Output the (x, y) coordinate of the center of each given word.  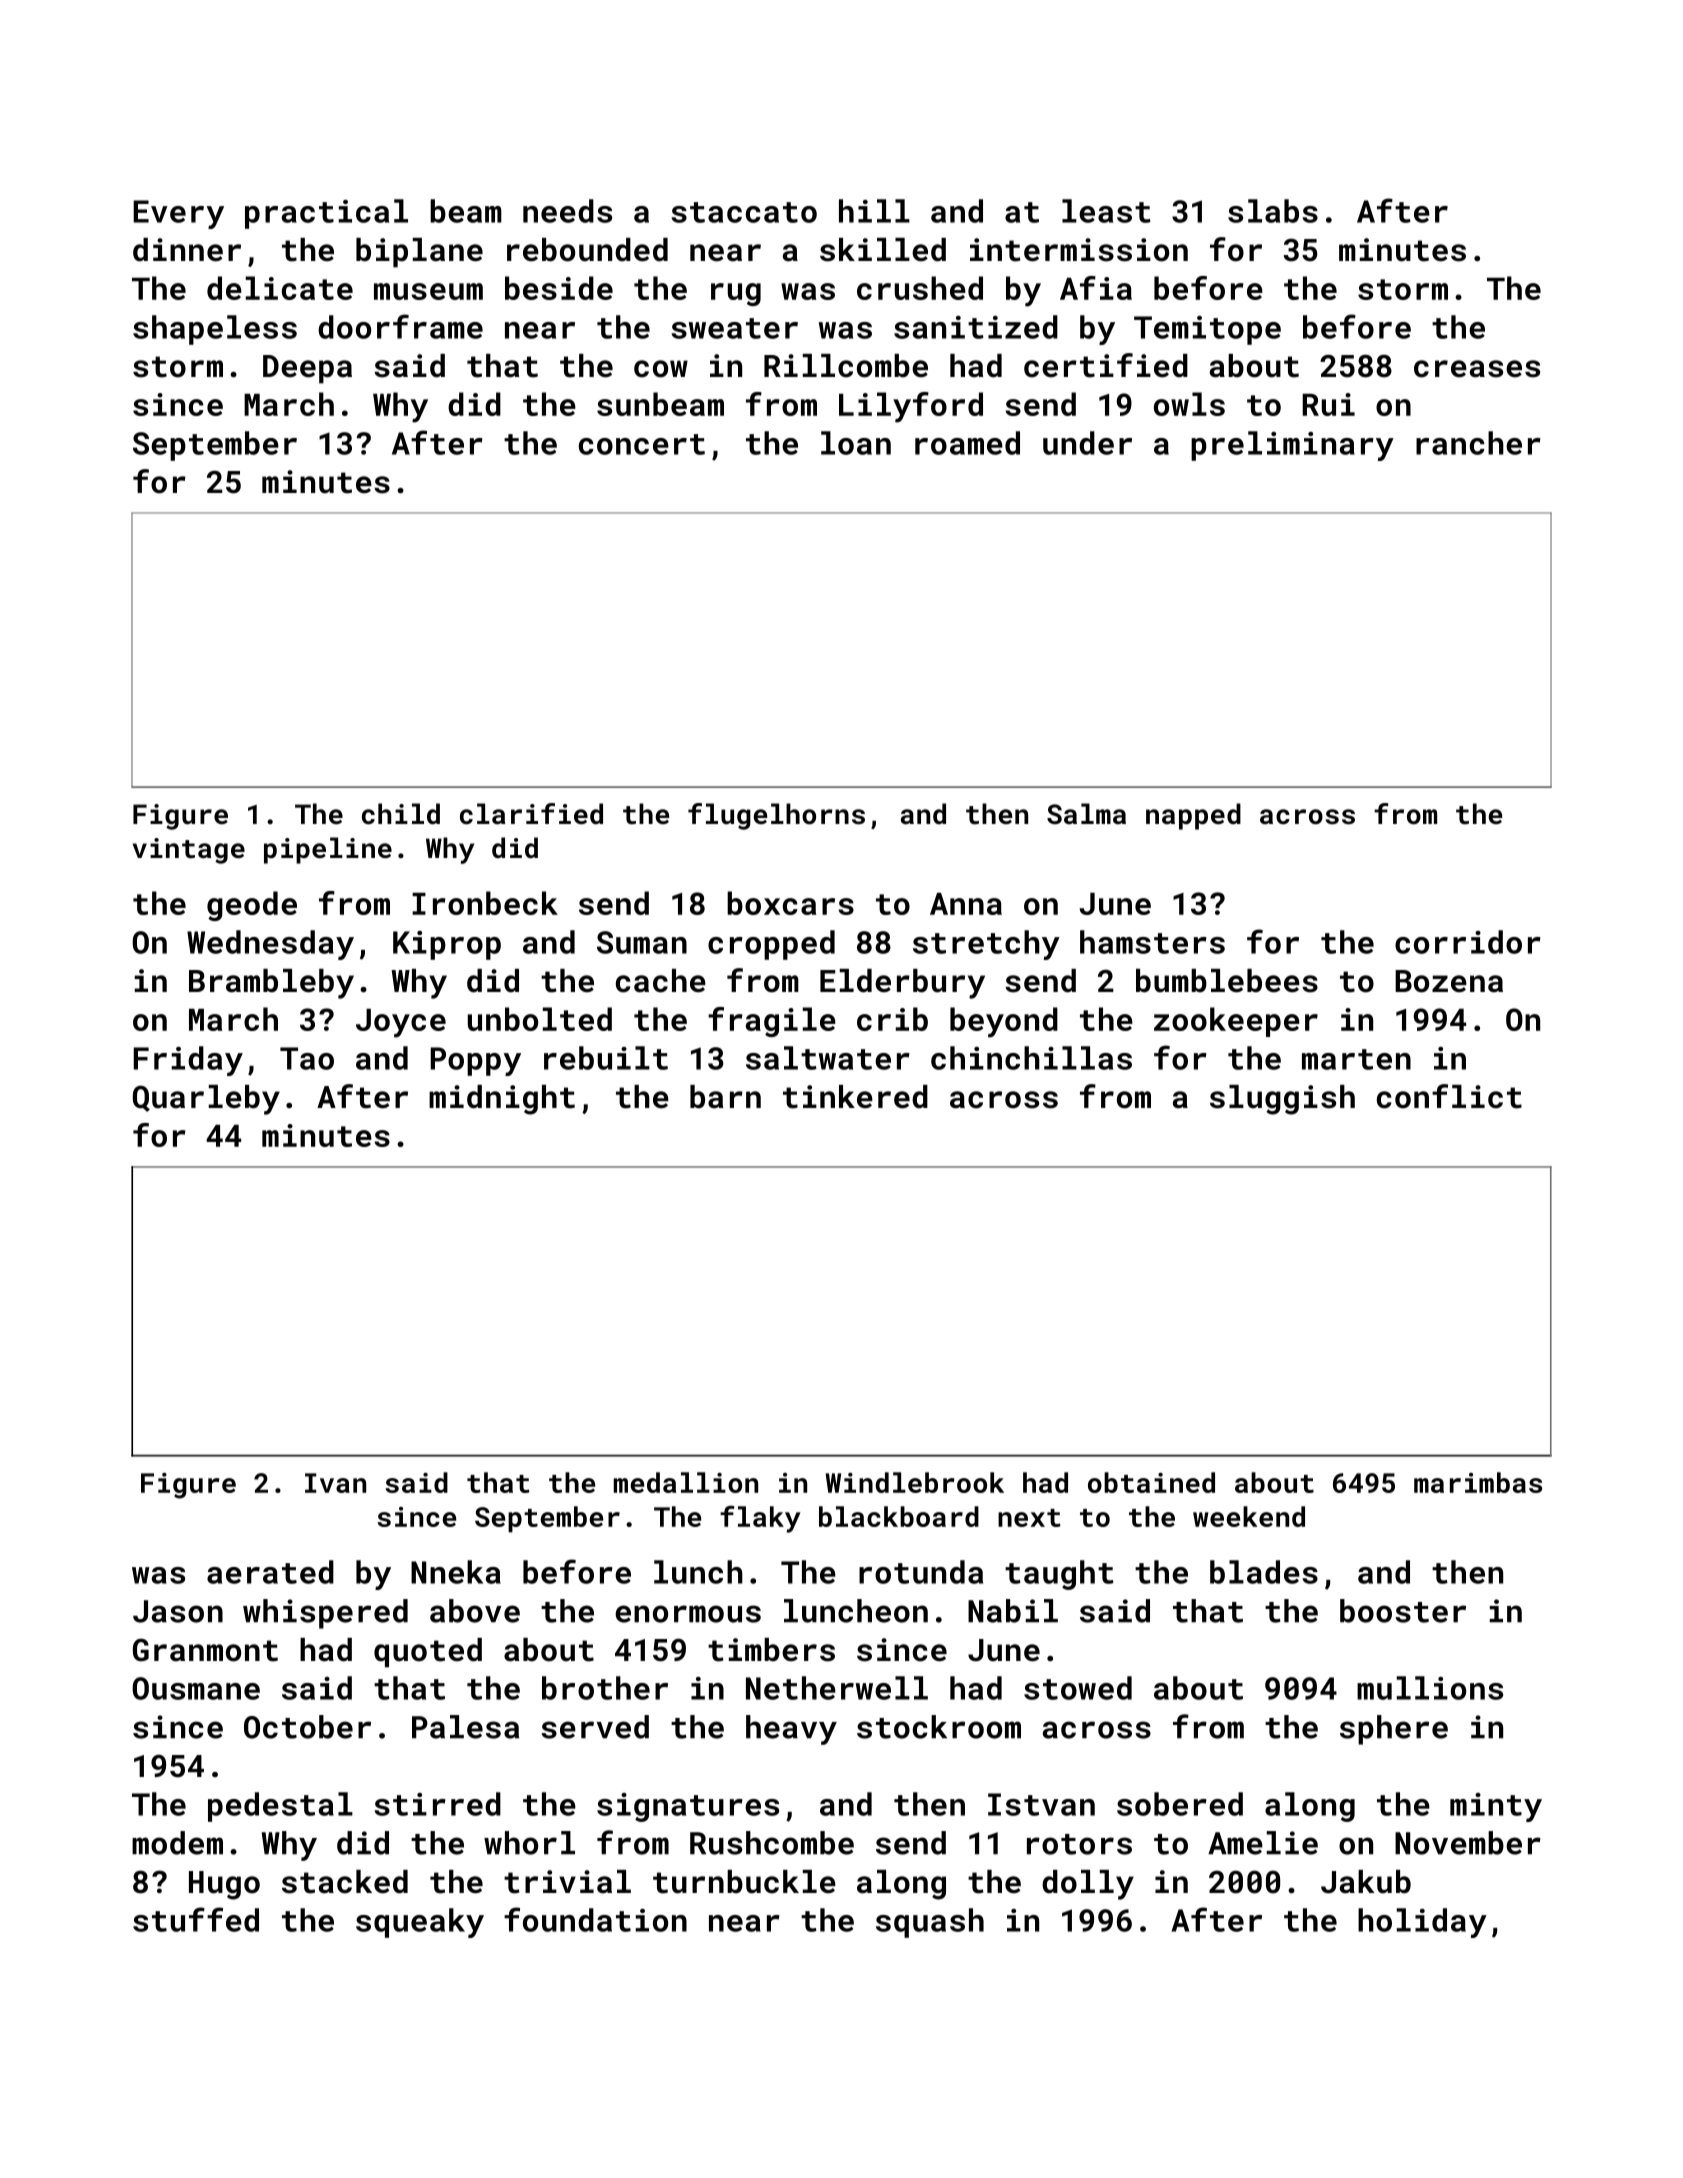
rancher (1478, 443)
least (1106, 211)
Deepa (307, 369)
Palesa (465, 1727)
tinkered (855, 1097)
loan (856, 443)
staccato (744, 212)
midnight (502, 1100)
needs (567, 211)
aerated (270, 1572)
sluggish (1282, 1100)
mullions (1430, 1688)
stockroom (939, 1727)
